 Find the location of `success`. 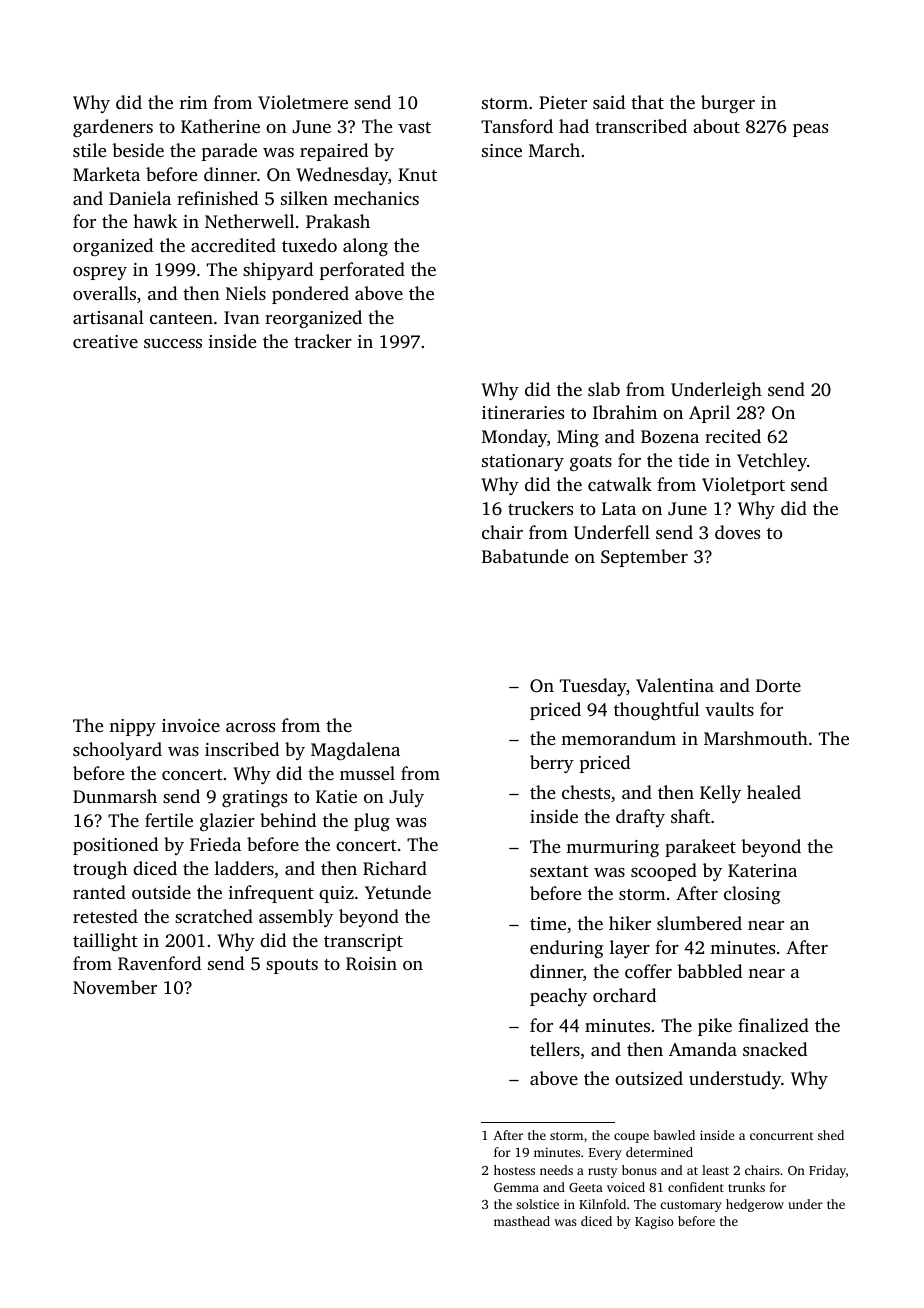

success is located at coordinates (173, 343).
